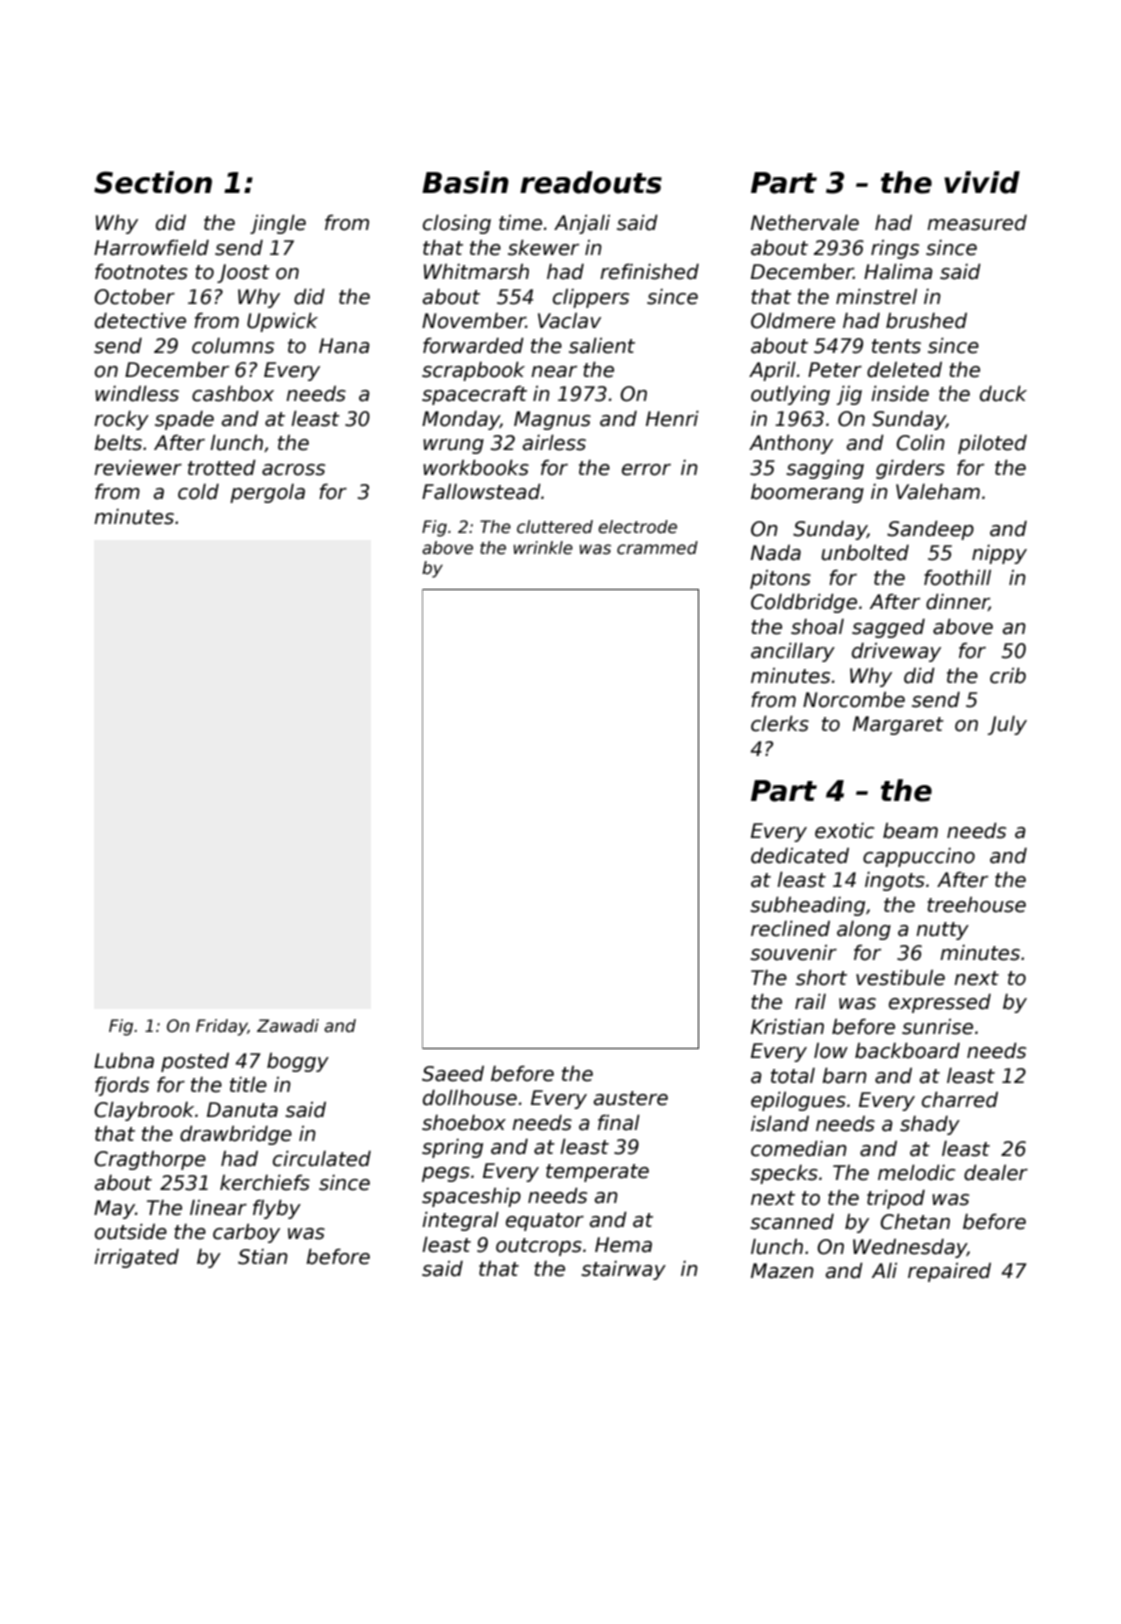 Image resolution: width=1121 pixels, height=1624 pixels. I want to click on Anthony, so click(791, 444).
